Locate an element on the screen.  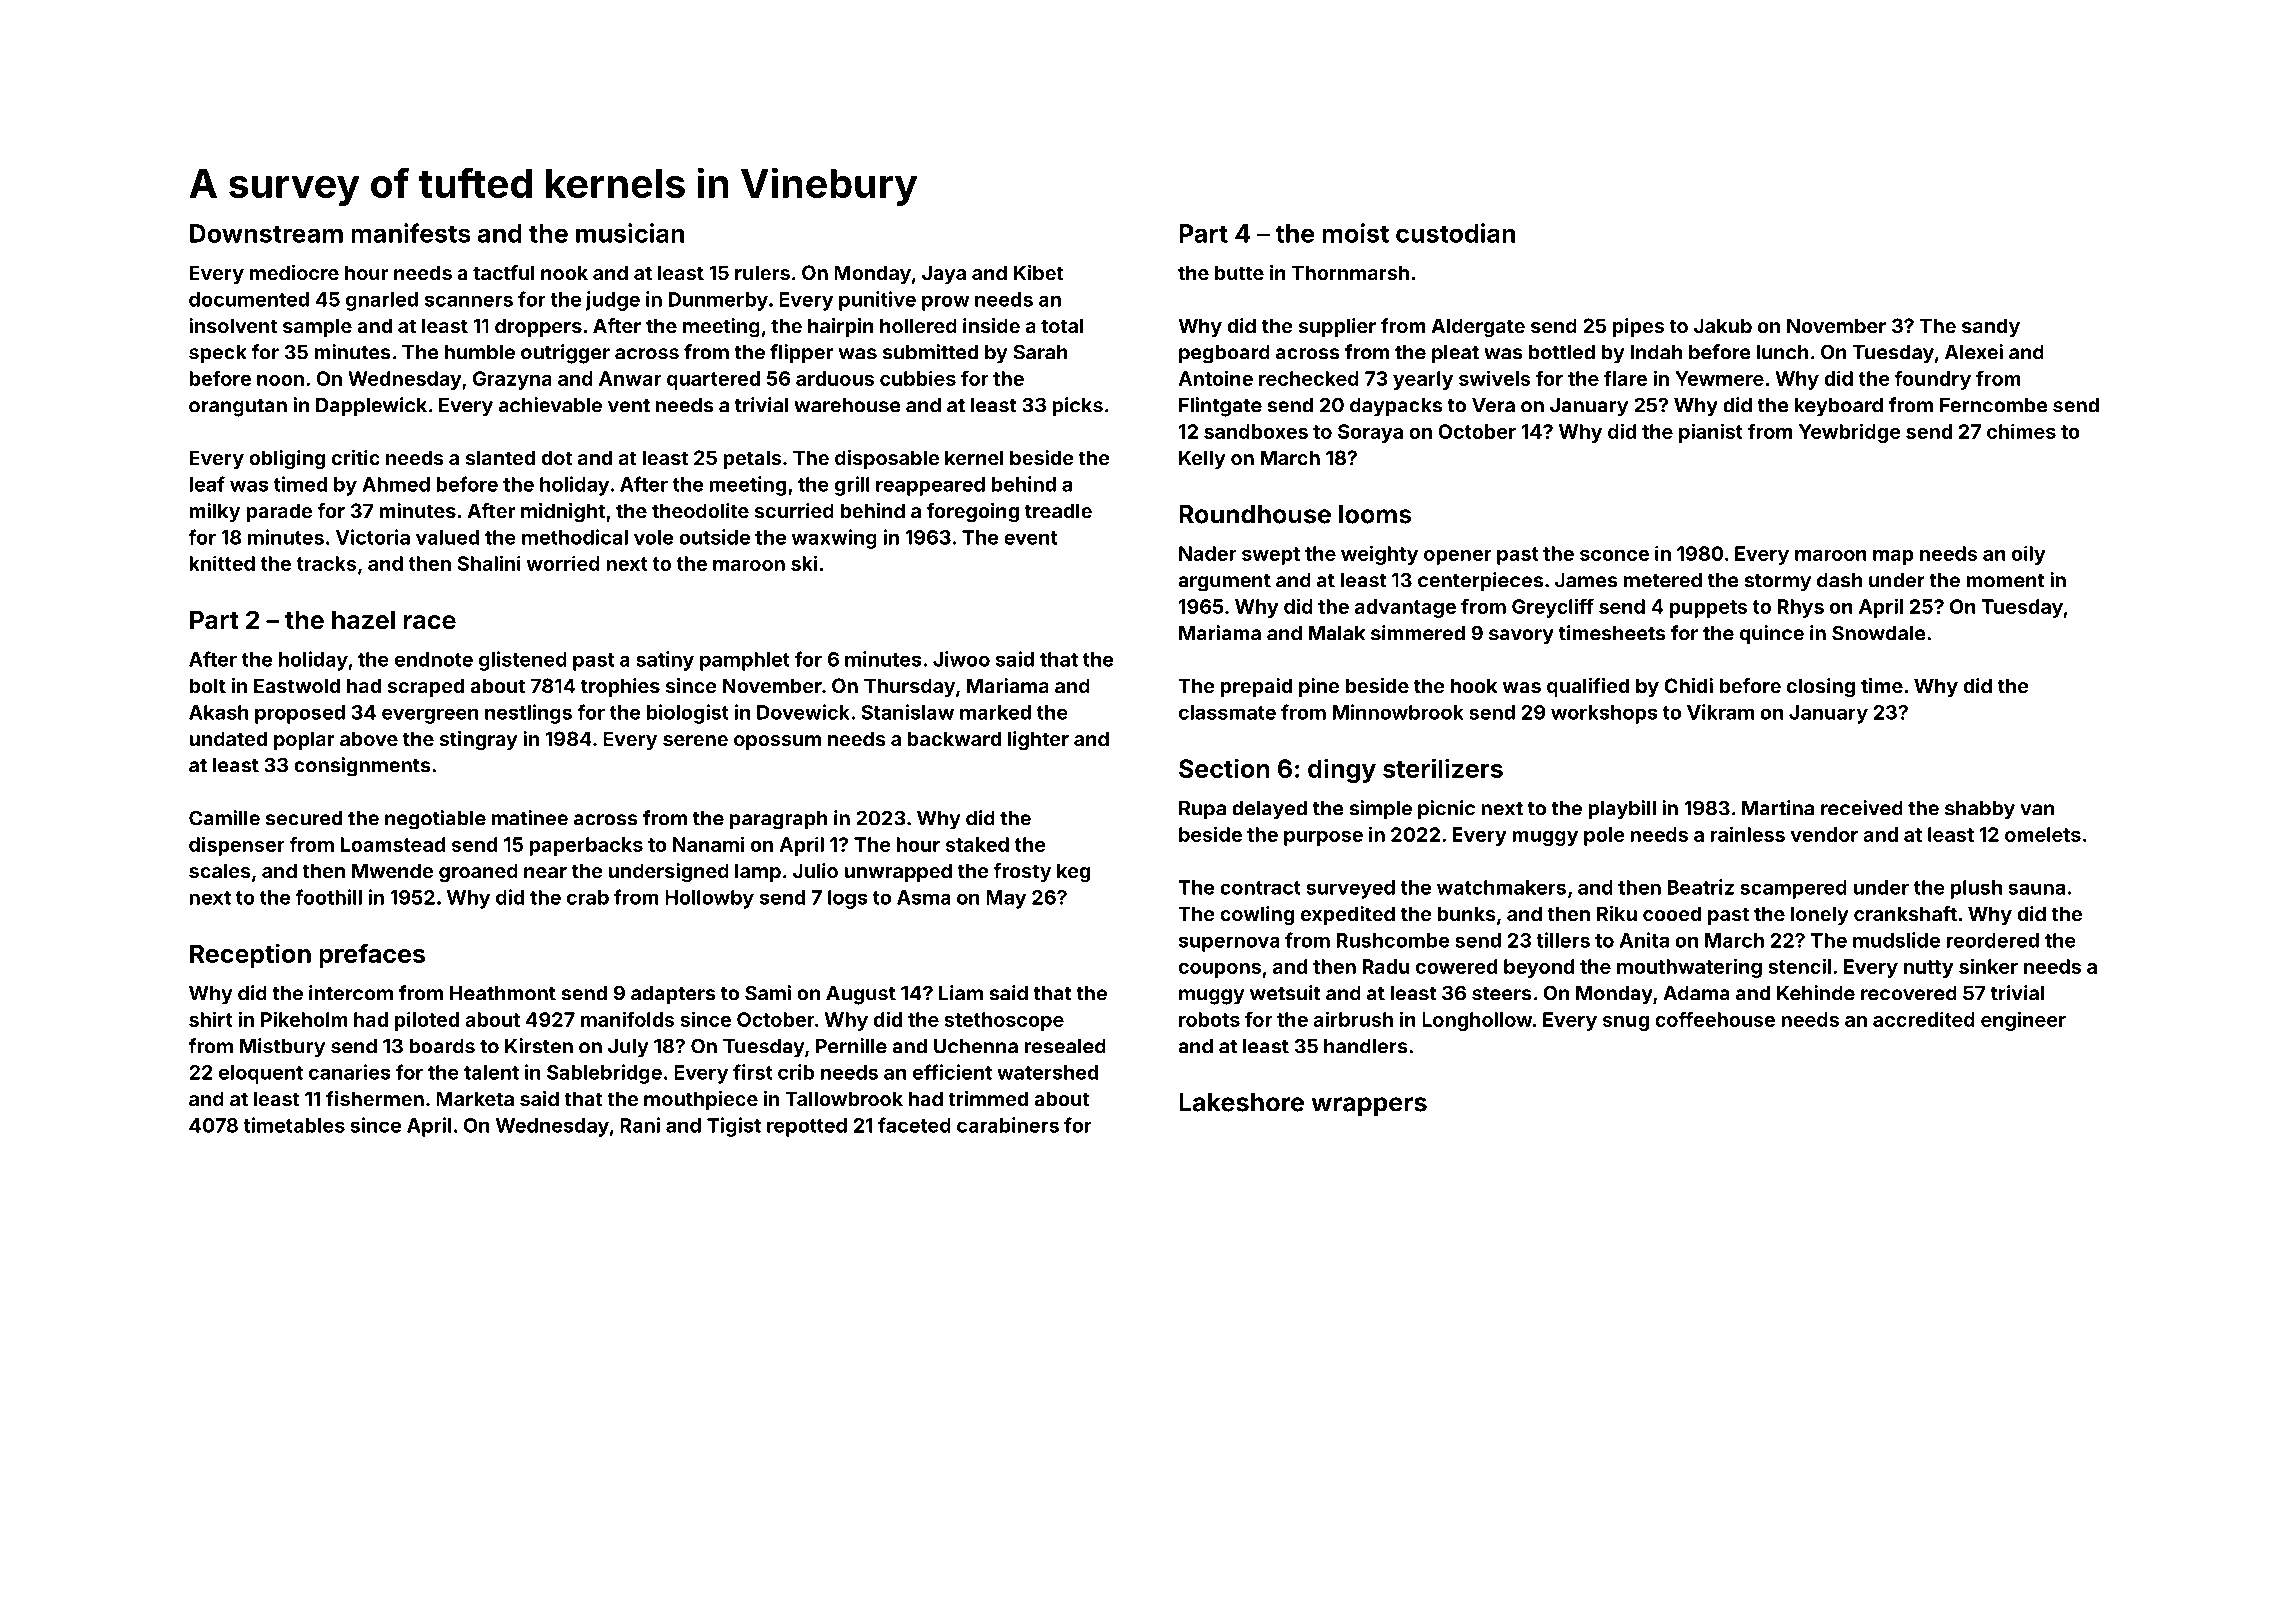
obliging is located at coordinates (287, 460).
